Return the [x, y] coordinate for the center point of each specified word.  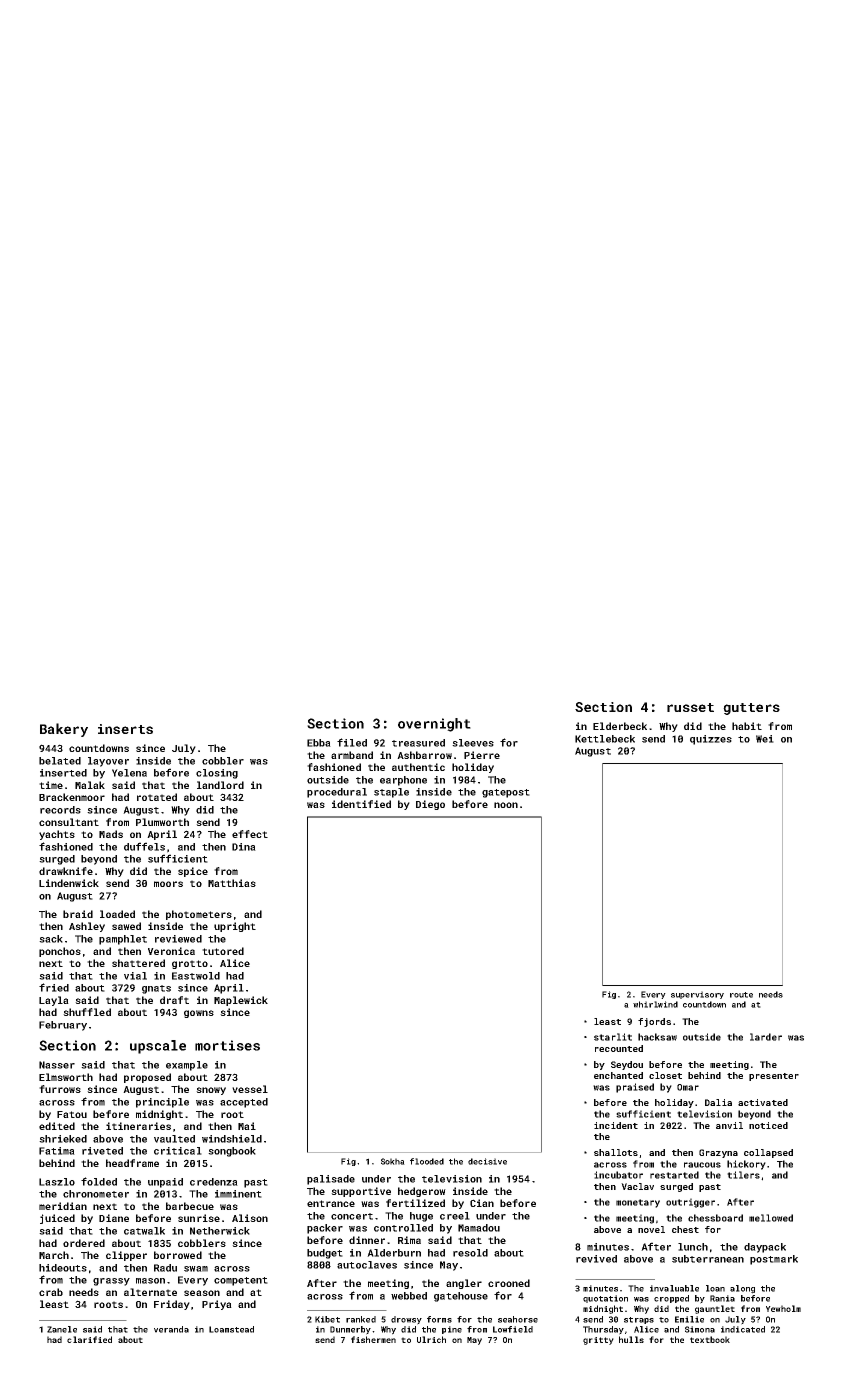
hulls [631, 1339]
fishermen [373, 1339]
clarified [89, 1339]
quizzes [711, 740]
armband [352, 755]
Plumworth [162, 822]
